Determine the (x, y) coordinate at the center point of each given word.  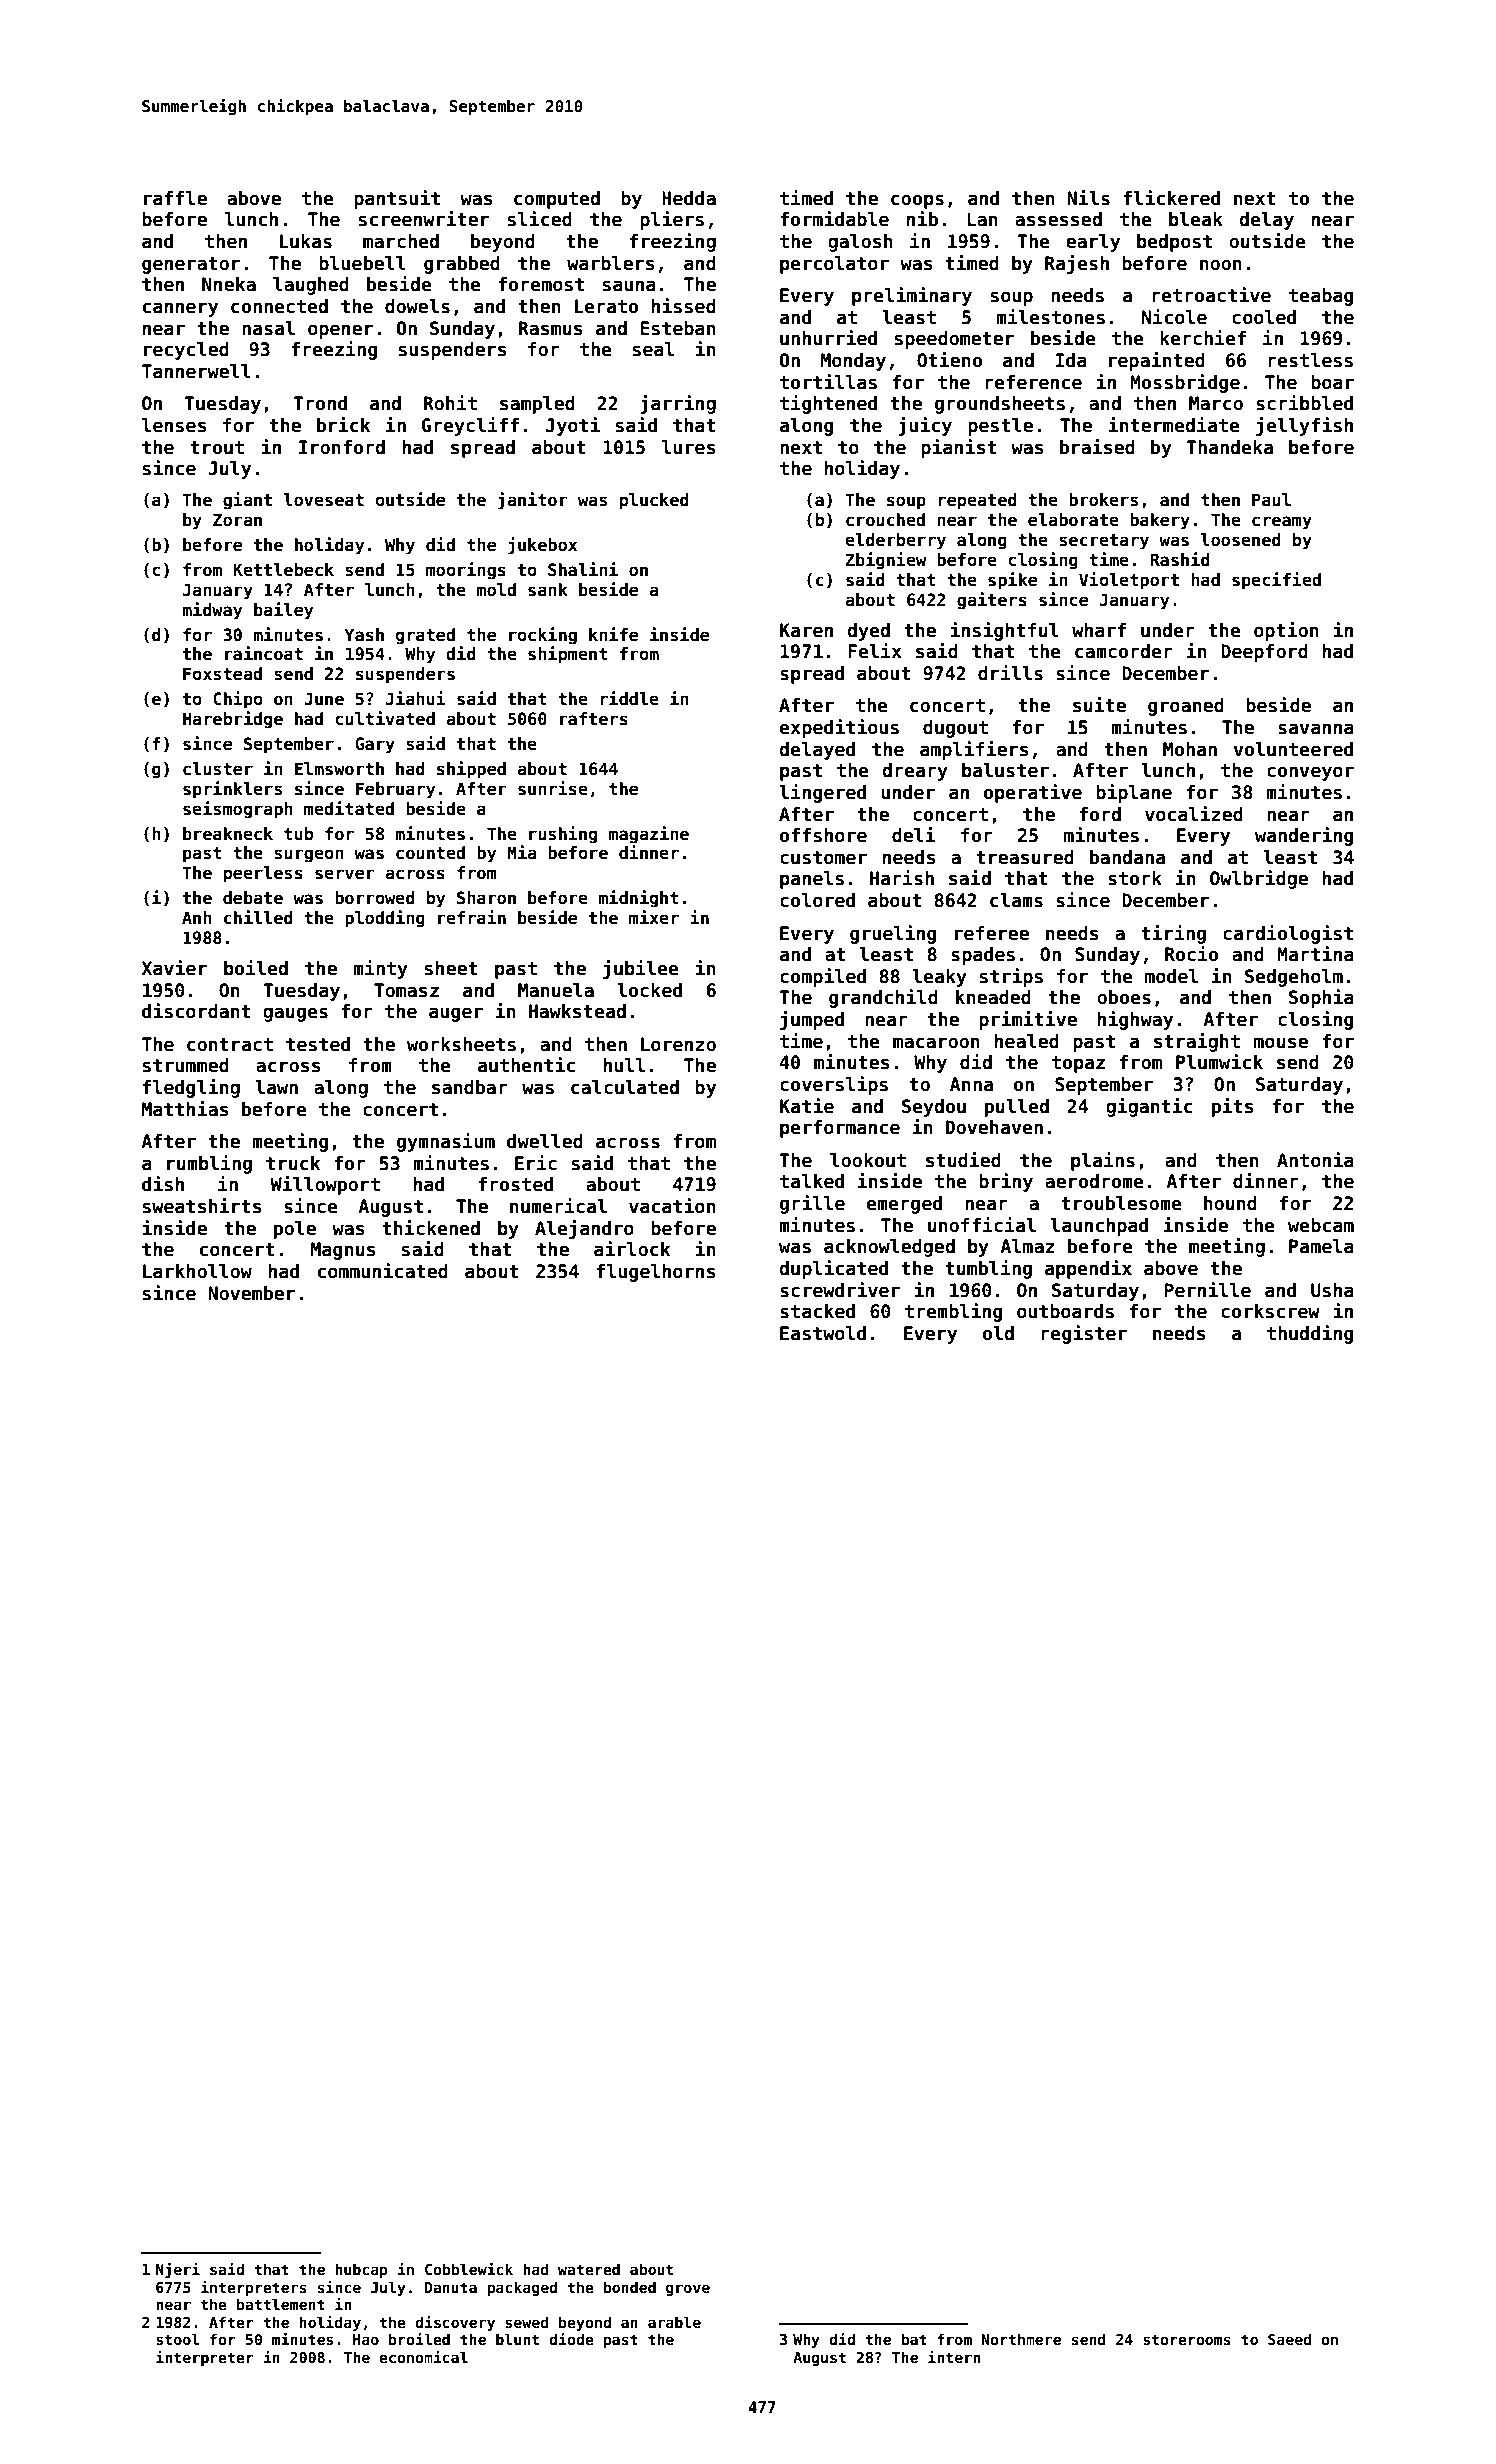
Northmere (1021, 2339)
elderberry (895, 541)
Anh (196, 917)
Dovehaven (994, 1127)
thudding (1310, 1334)
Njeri (178, 2270)
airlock (632, 1249)
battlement (281, 2304)
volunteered (1293, 749)
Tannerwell (196, 371)
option (1286, 631)
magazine (649, 835)
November (251, 1293)
